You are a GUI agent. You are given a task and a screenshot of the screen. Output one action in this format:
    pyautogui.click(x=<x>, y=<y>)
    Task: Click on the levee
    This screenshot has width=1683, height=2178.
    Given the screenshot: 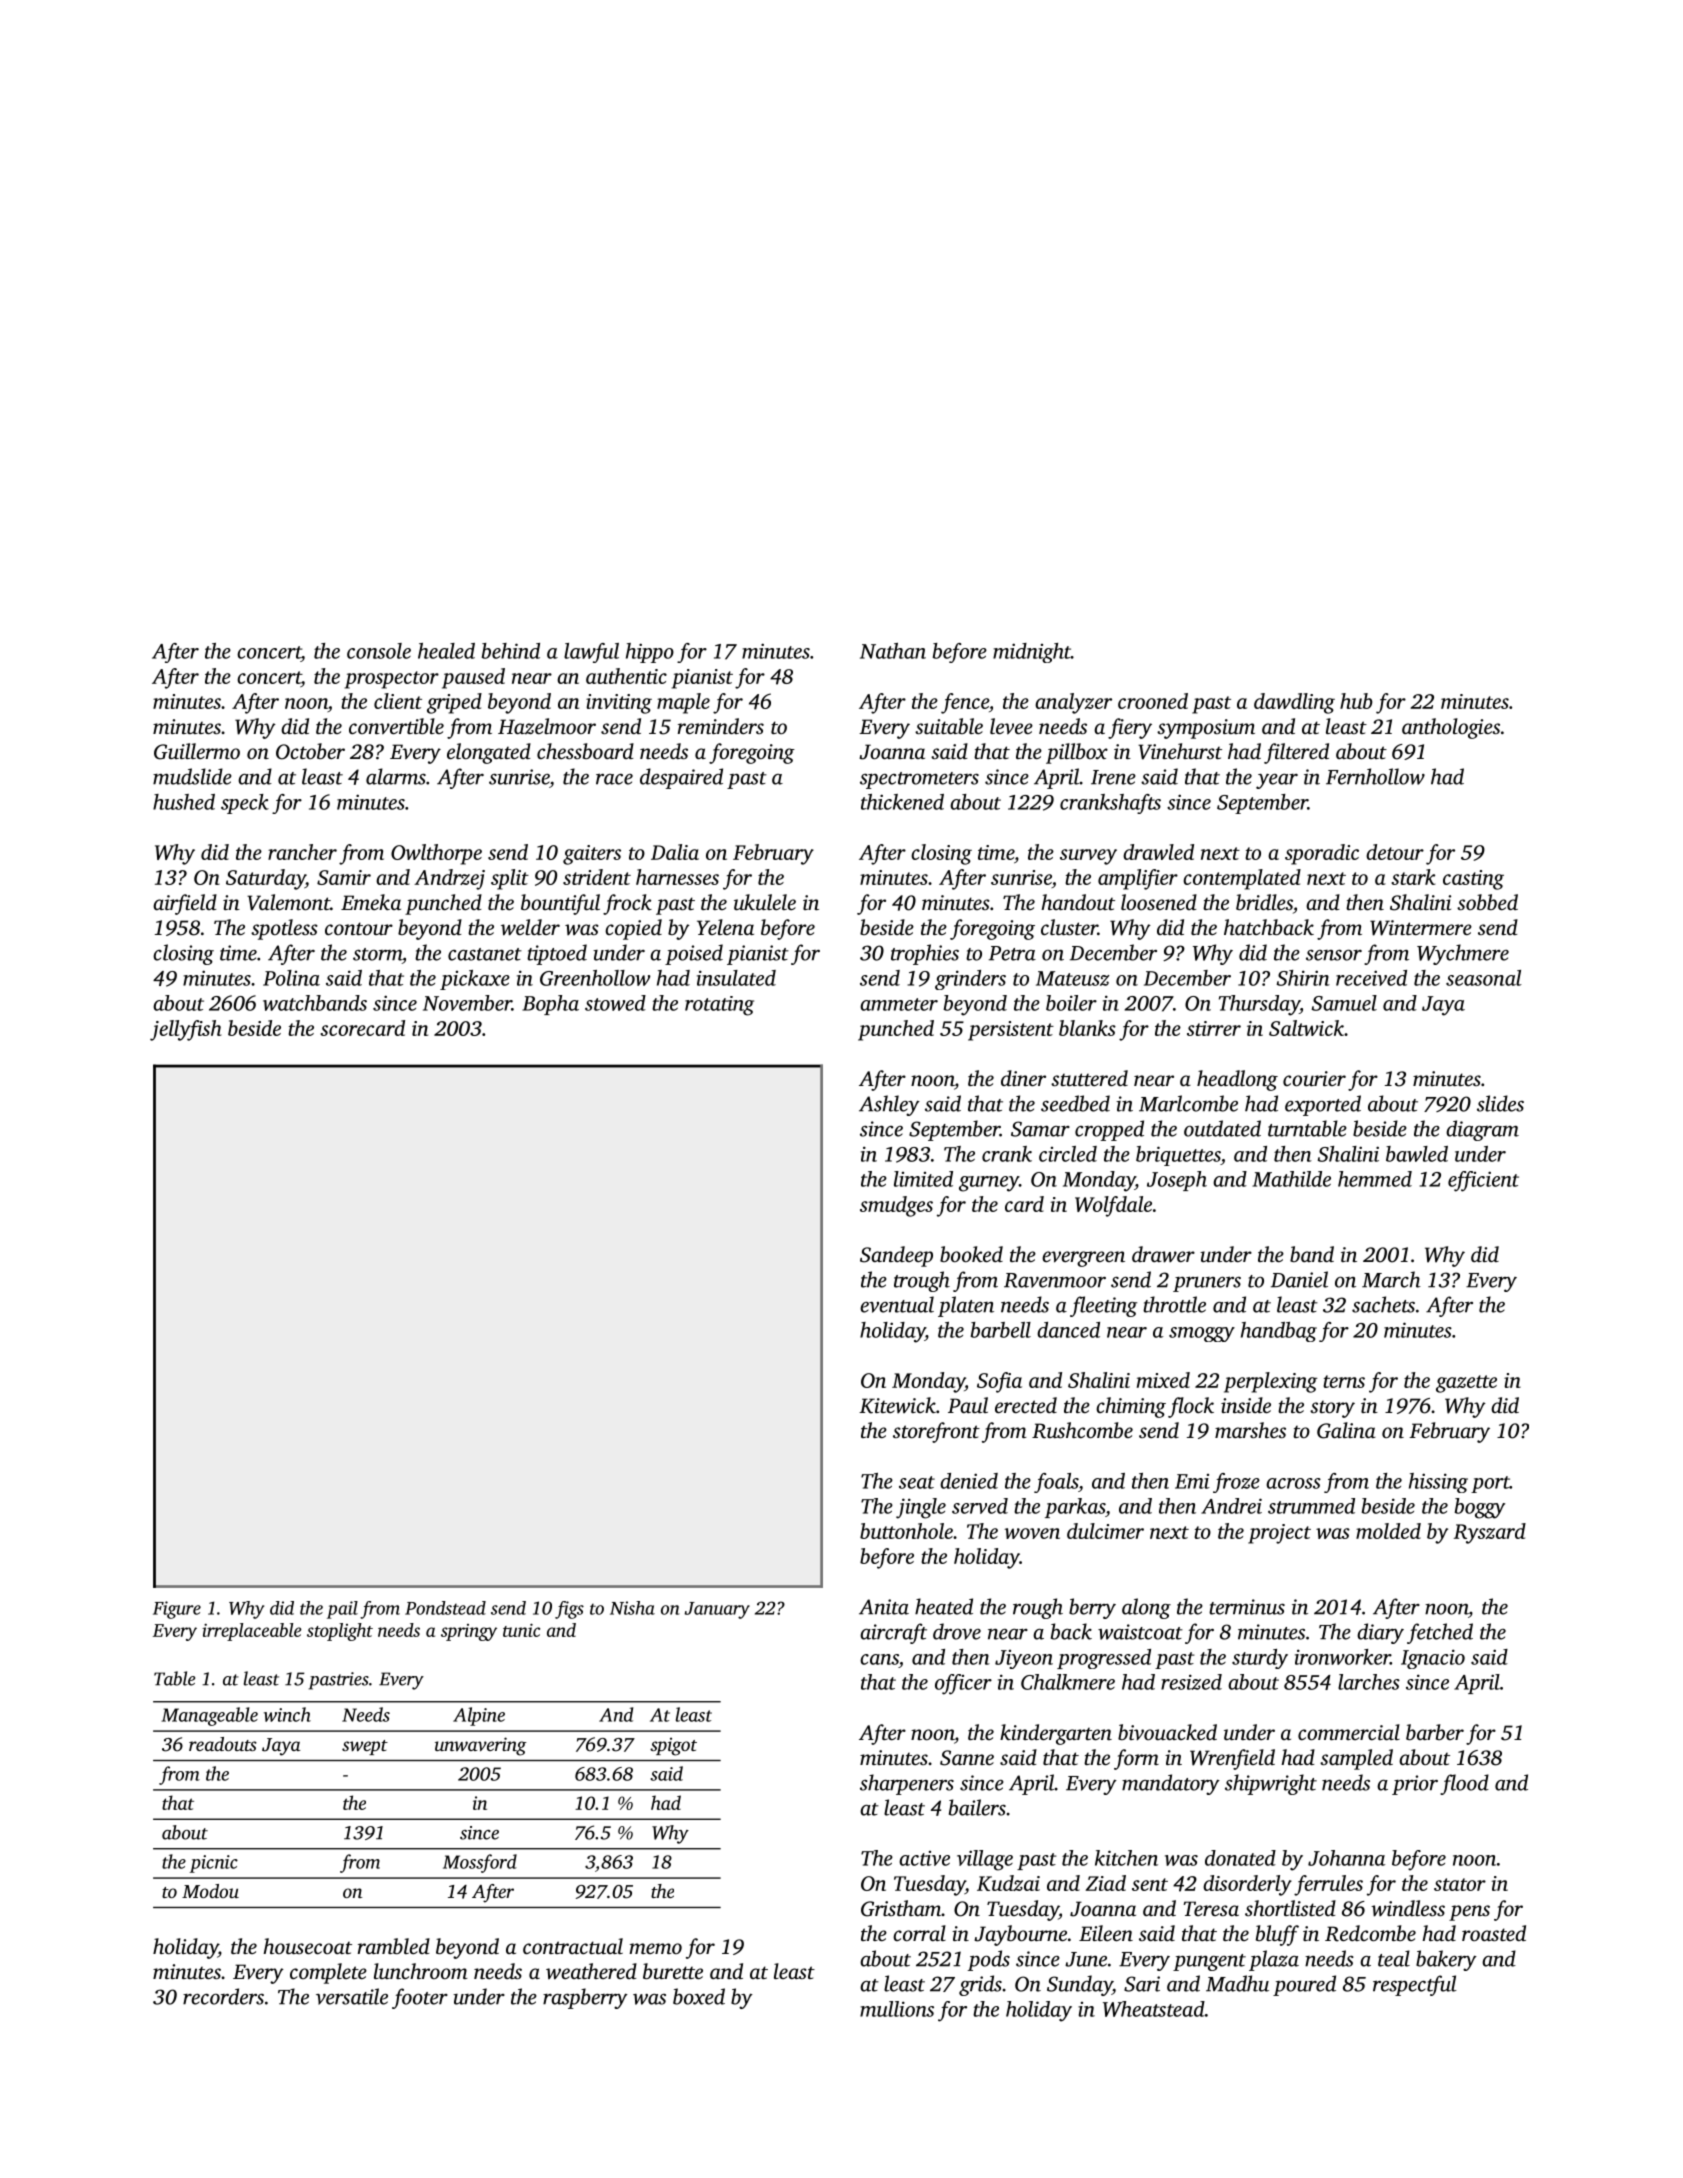 What is the action you would take?
    pyautogui.click(x=1011, y=726)
